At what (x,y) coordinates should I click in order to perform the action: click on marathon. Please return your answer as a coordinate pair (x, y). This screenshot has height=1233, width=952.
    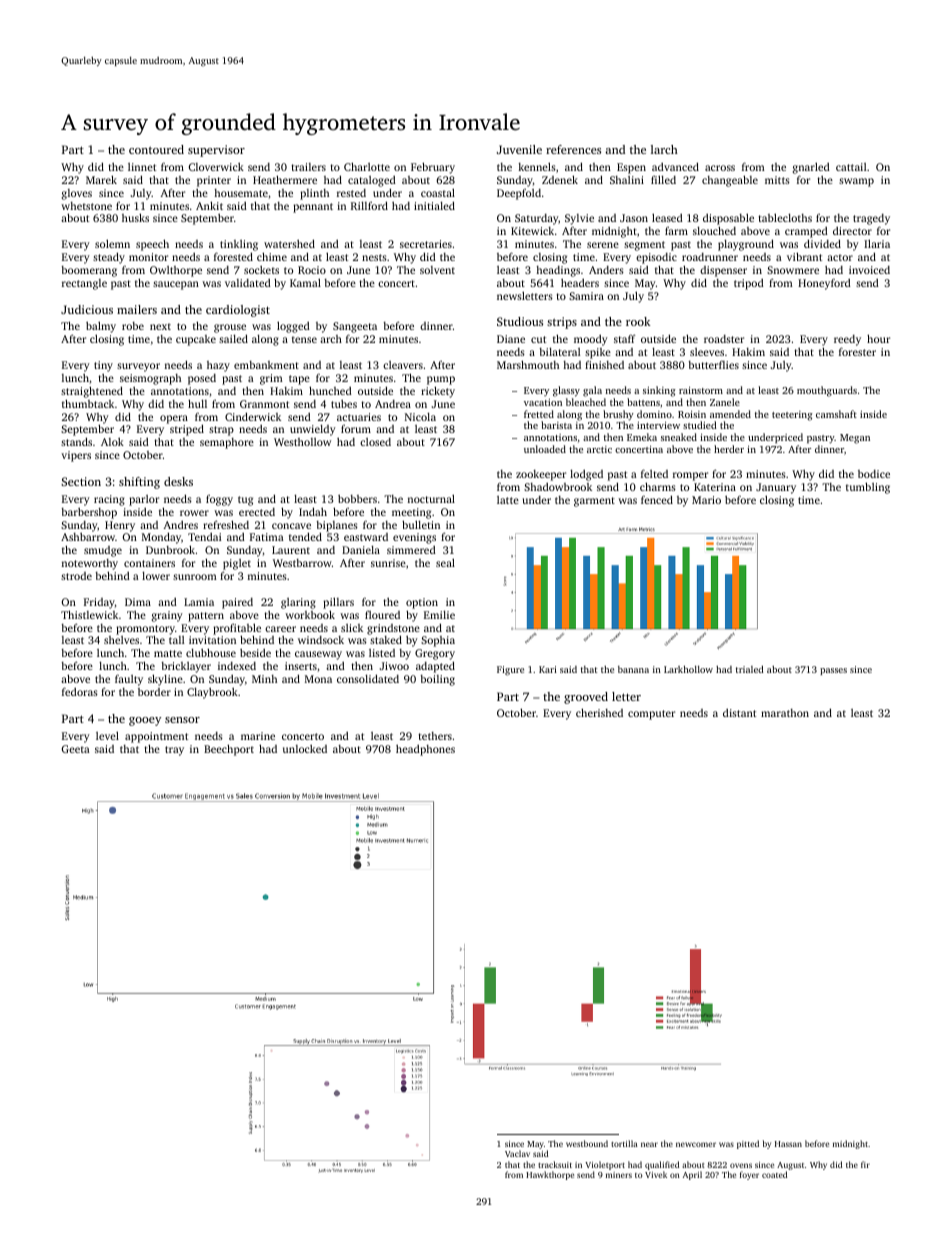
    Looking at the image, I should click on (785, 713).
